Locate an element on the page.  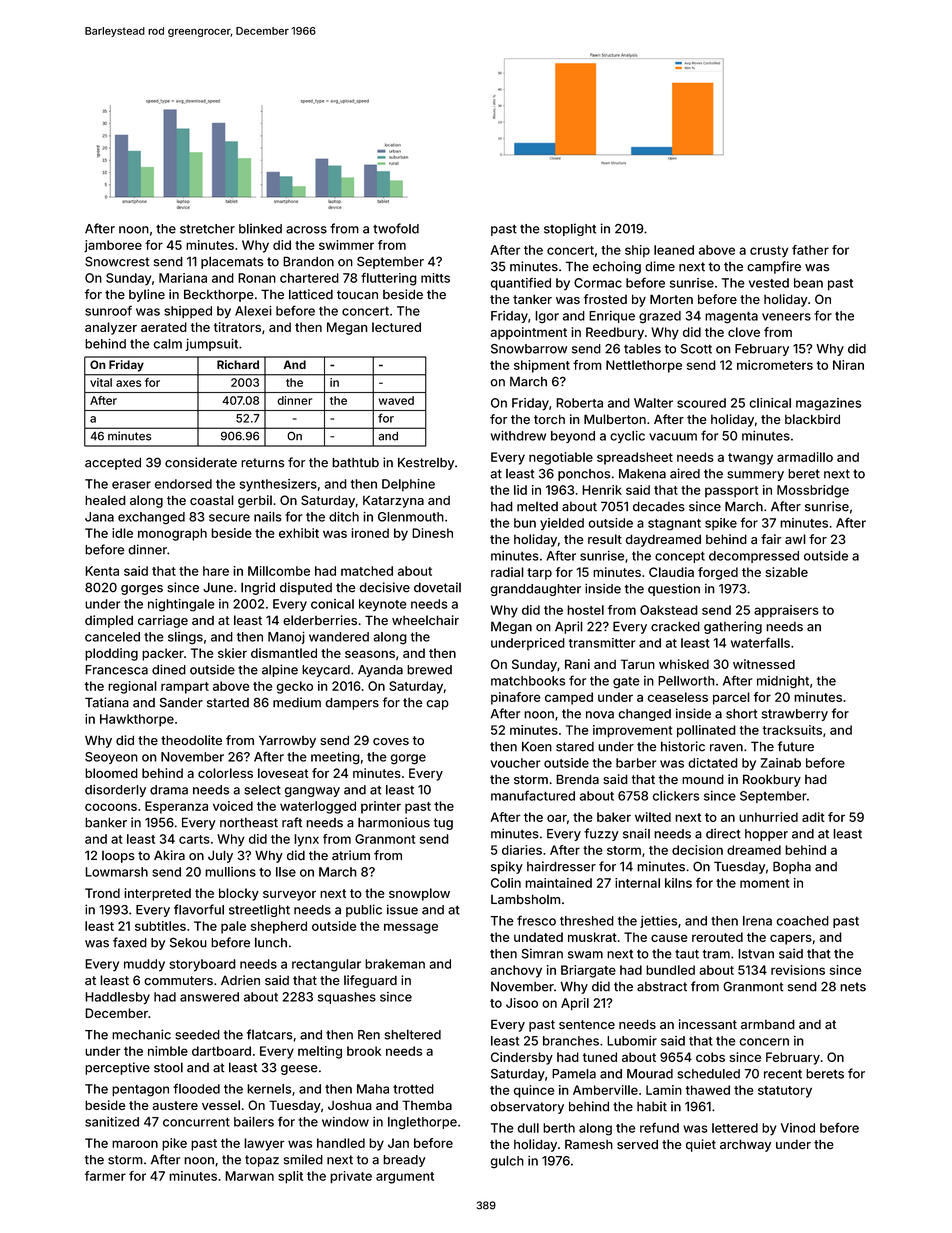
harmonious is located at coordinates (394, 822).
